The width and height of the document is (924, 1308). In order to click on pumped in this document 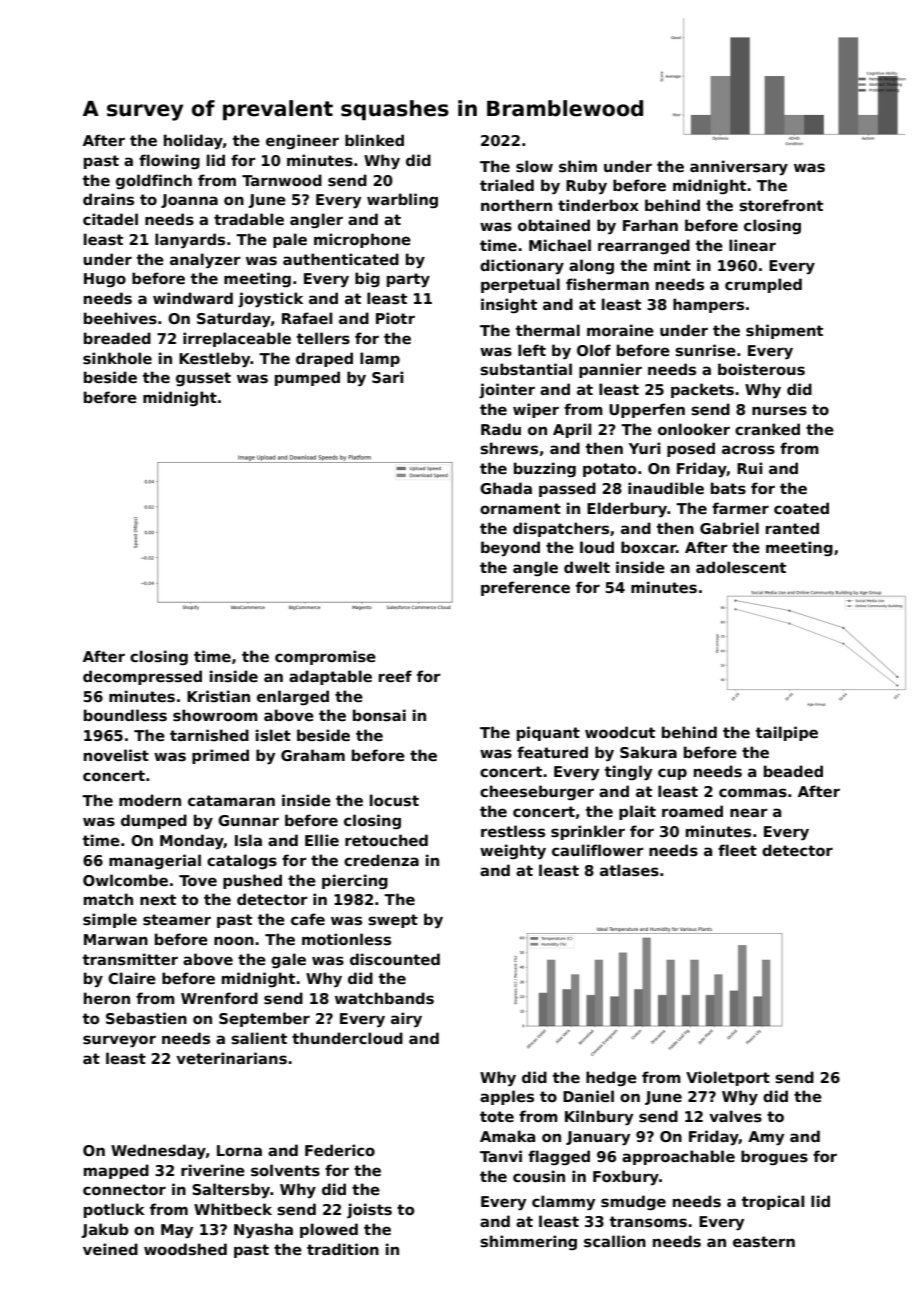, I will do `click(307, 378)`.
